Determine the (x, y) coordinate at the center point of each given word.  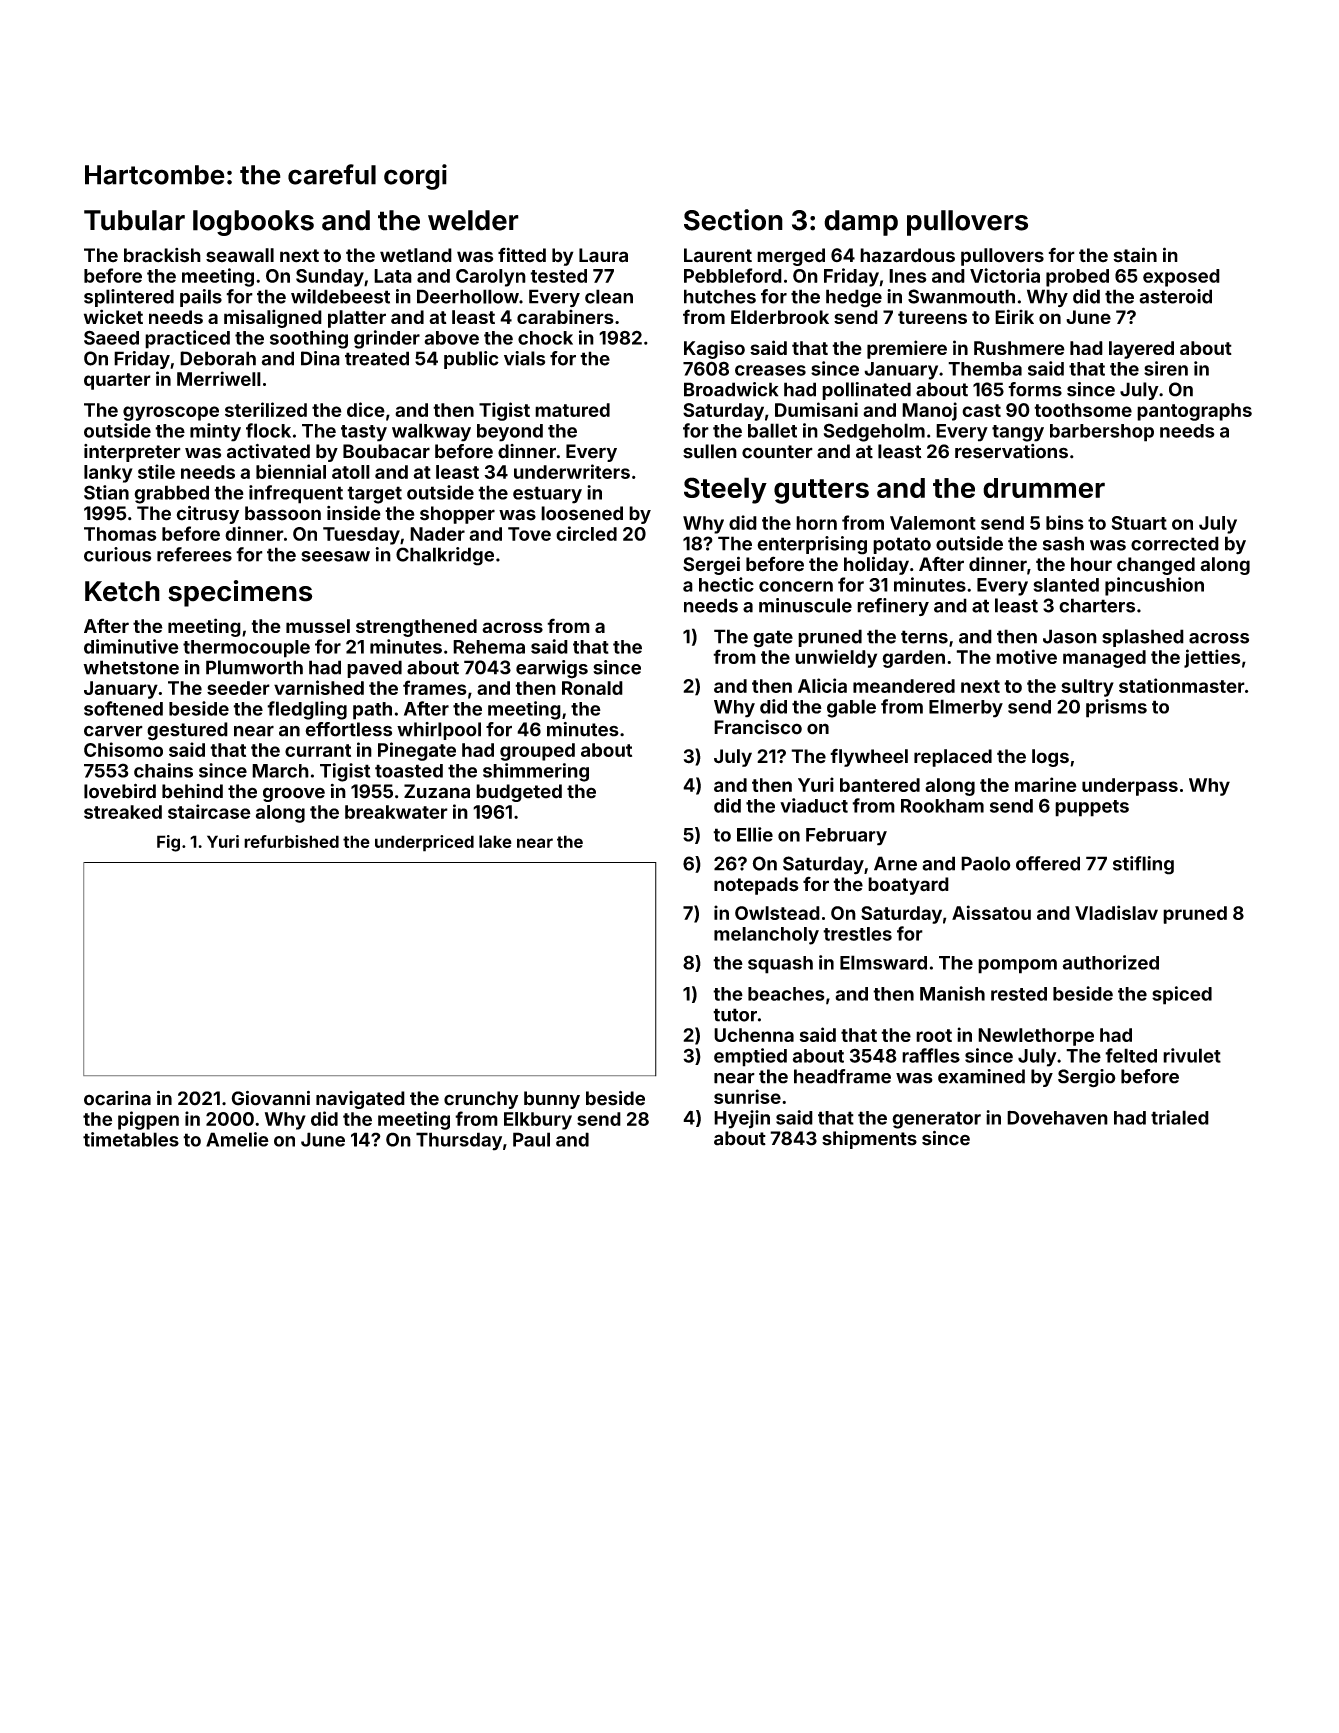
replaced (953, 758)
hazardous (907, 255)
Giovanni (270, 1098)
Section (733, 220)
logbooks (253, 223)
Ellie (755, 834)
